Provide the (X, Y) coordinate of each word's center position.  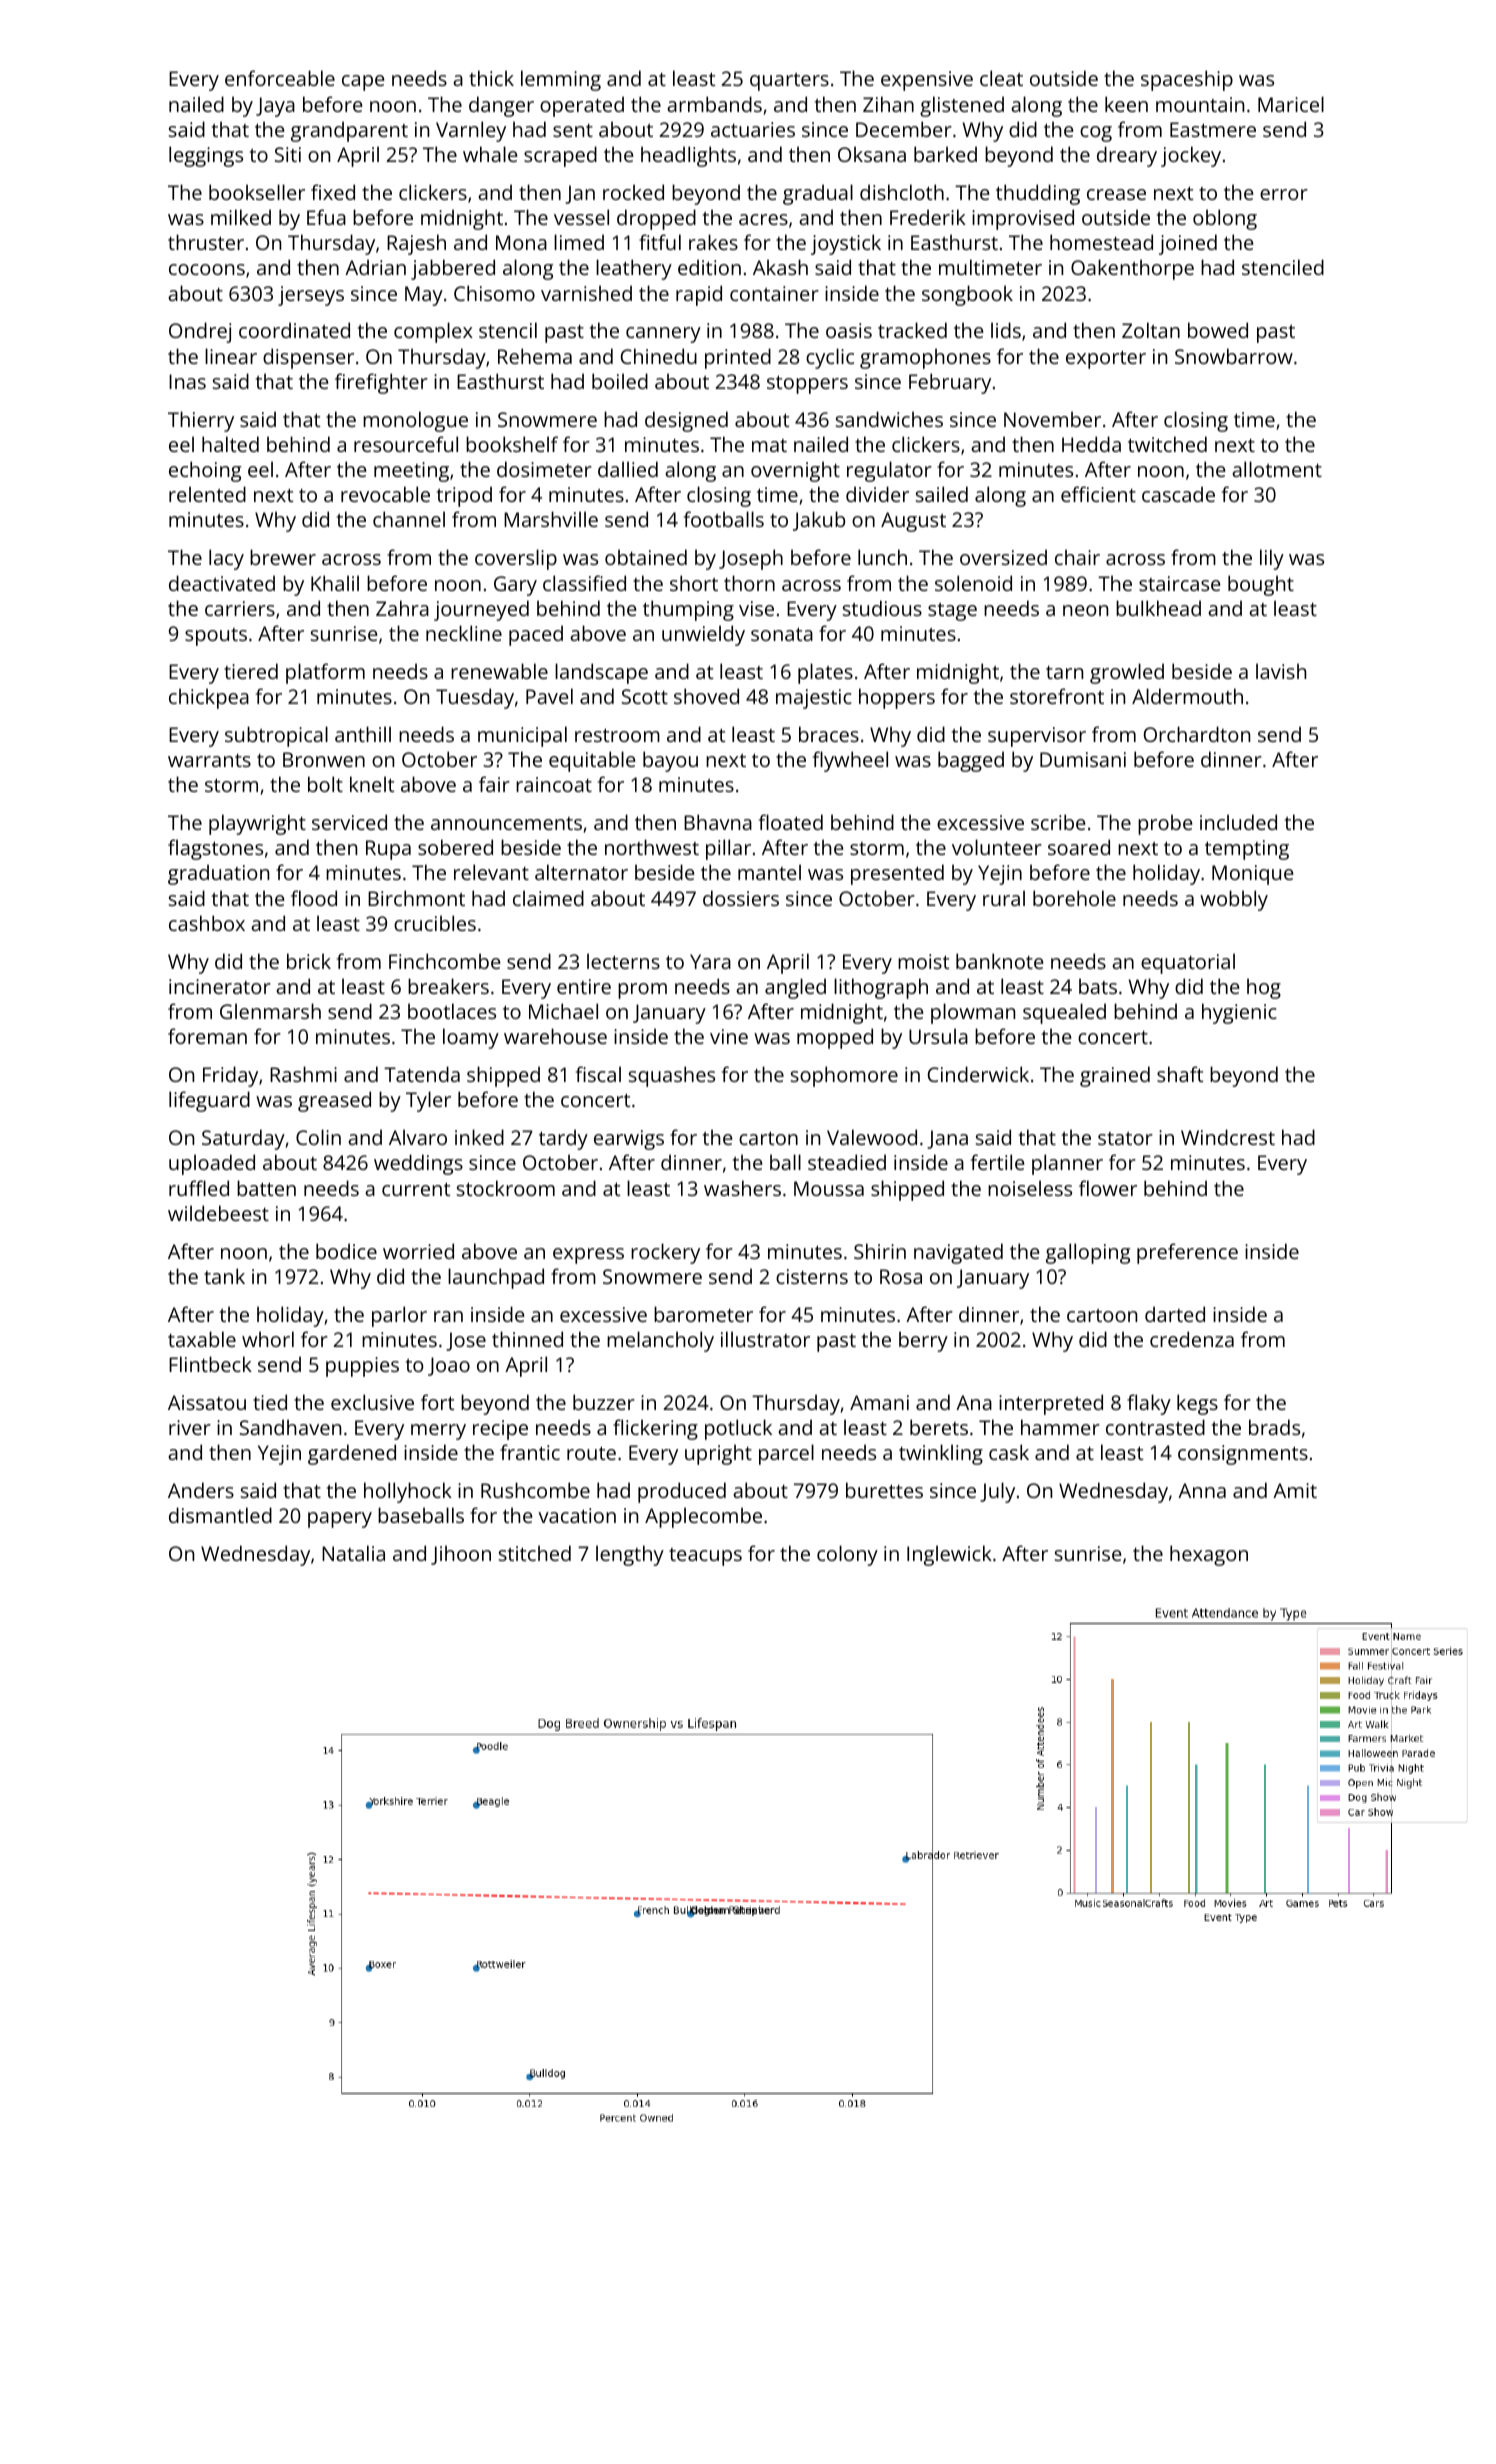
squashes (672, 1076)
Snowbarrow (1234, 356)
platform (325, 673)
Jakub (819, 521)
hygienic (1239, 1013)
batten (266, 1188)
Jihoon (461, 1555)
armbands (714, 104)
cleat (1001, 78)
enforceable (280, 78)
